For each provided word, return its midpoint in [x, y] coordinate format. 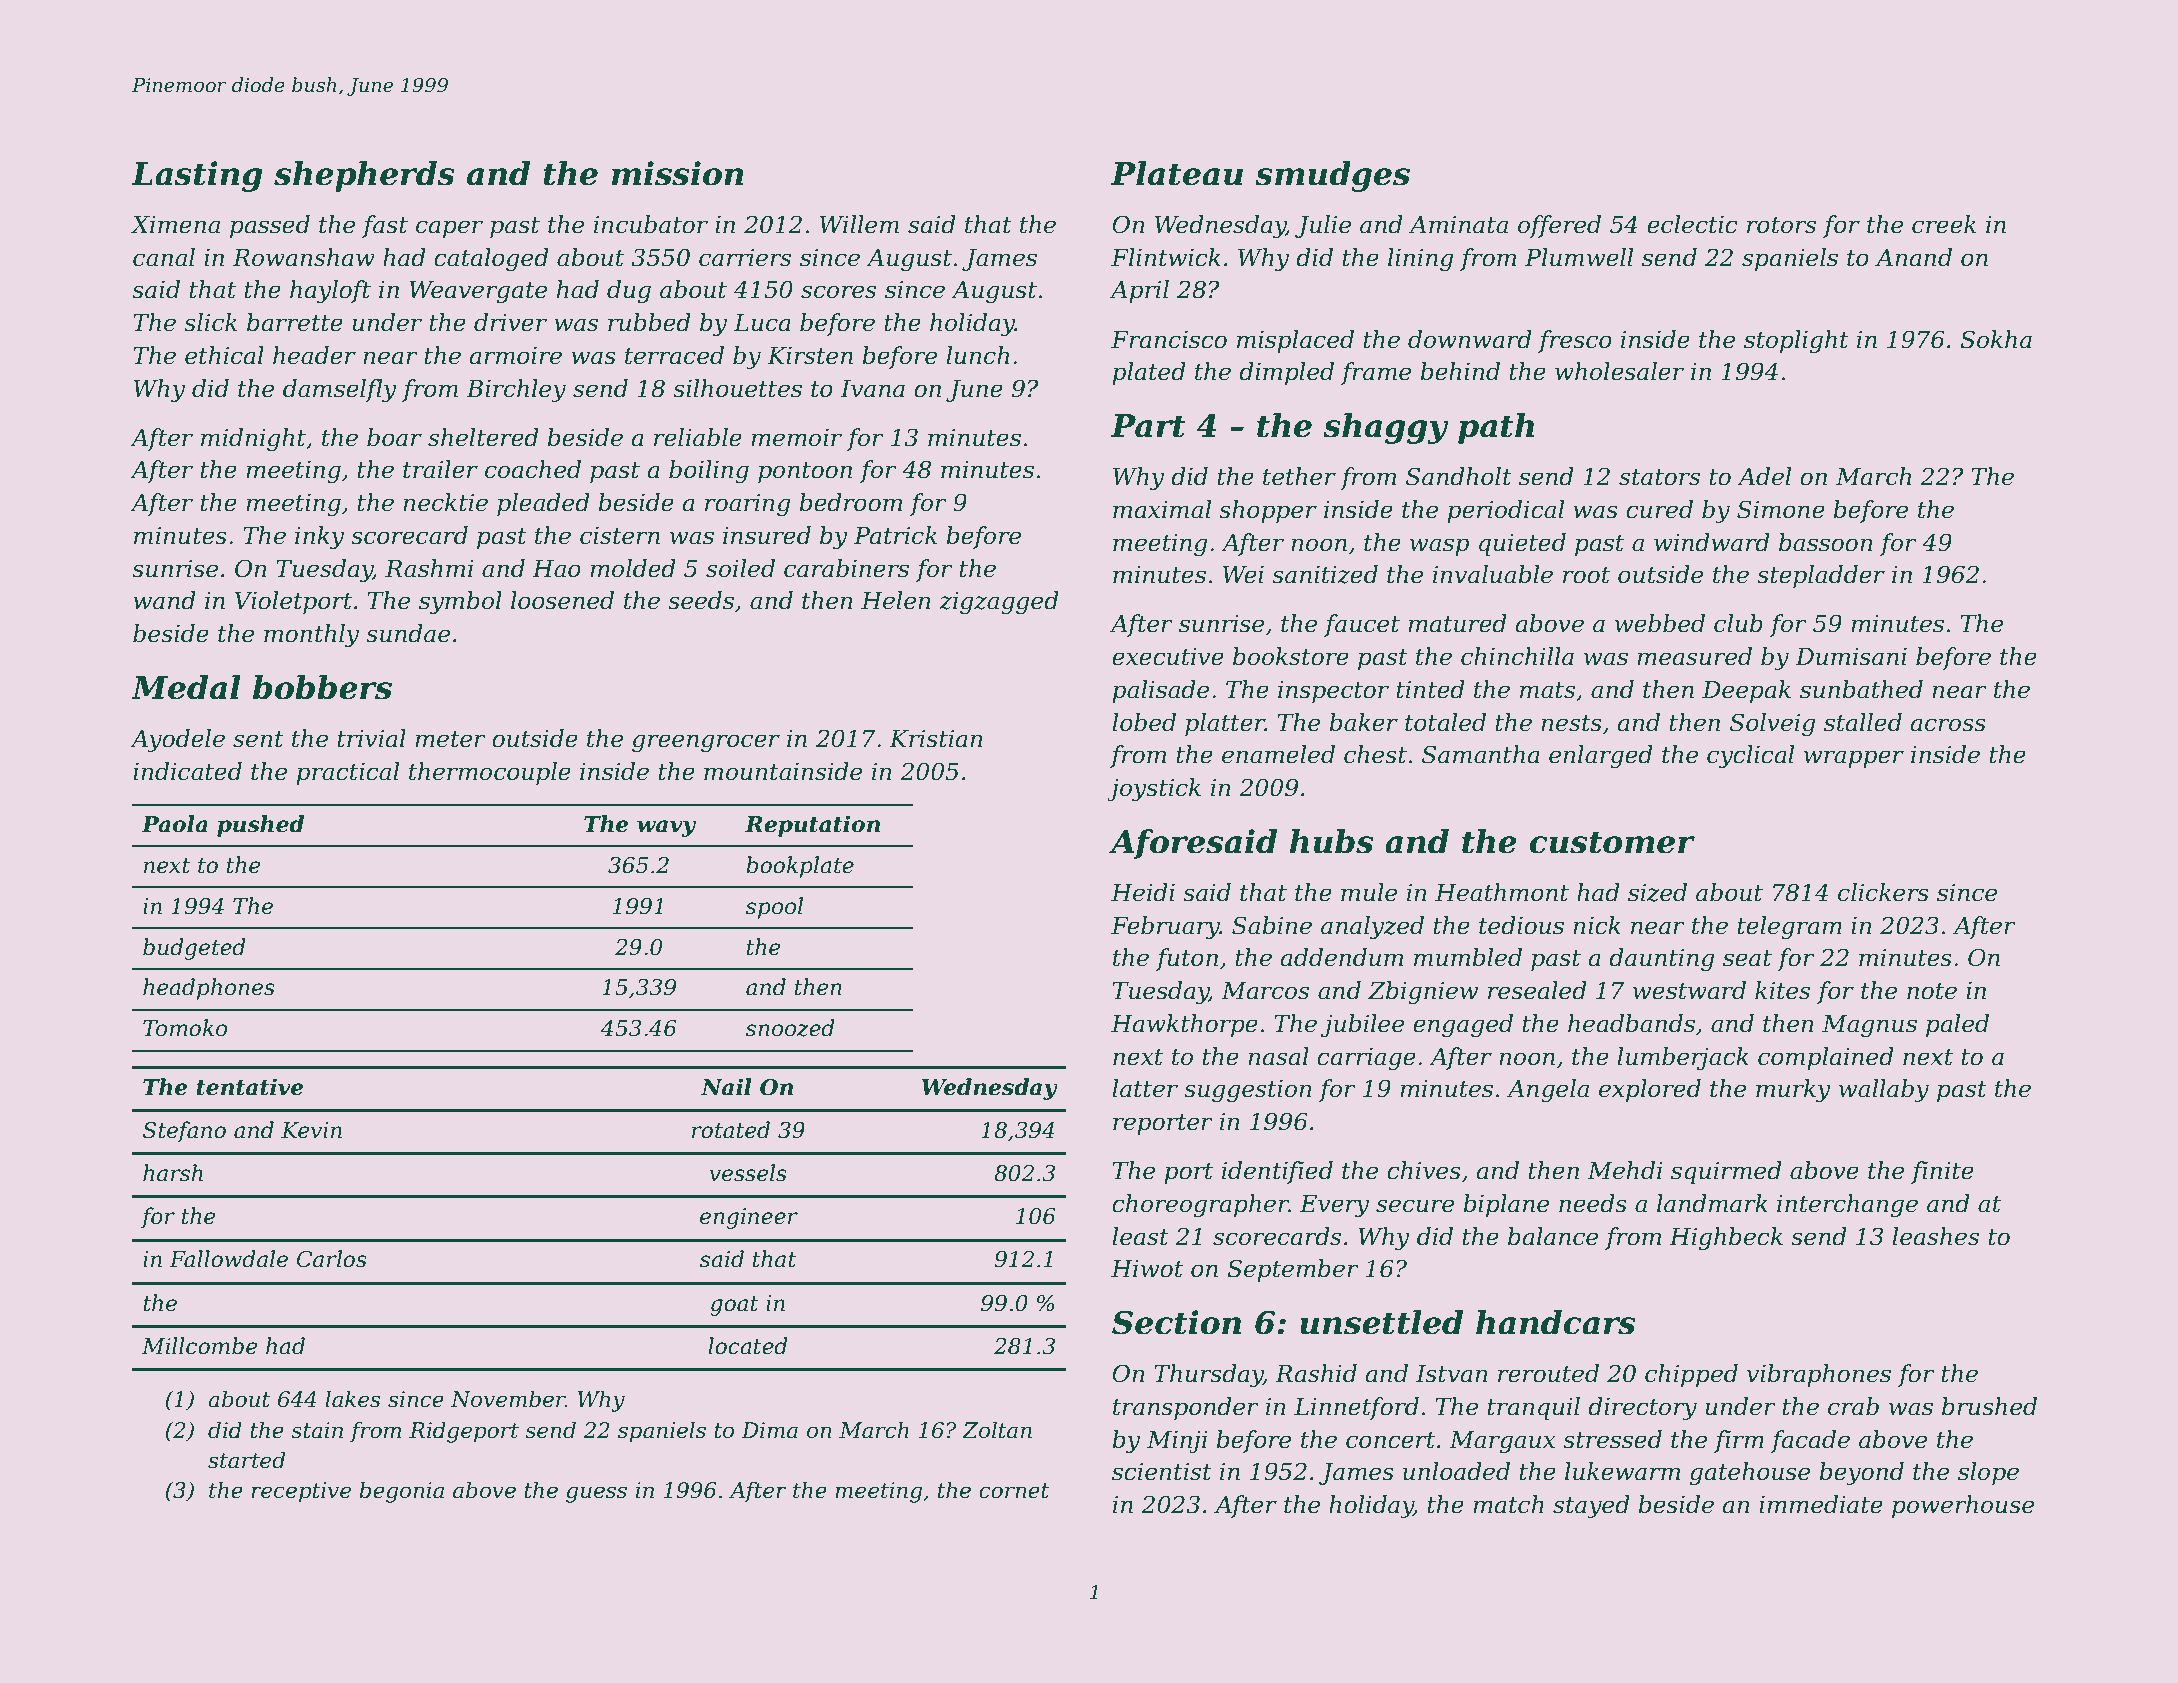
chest [1375, 754]
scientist [1162, 1472]
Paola [175, 824]
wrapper [1854, 759]
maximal [1162, 509]
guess [596, 1494]
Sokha [1996, 339]
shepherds [364, 176]
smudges [1333, 176]
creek [1944, 224]
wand [164, 600]
